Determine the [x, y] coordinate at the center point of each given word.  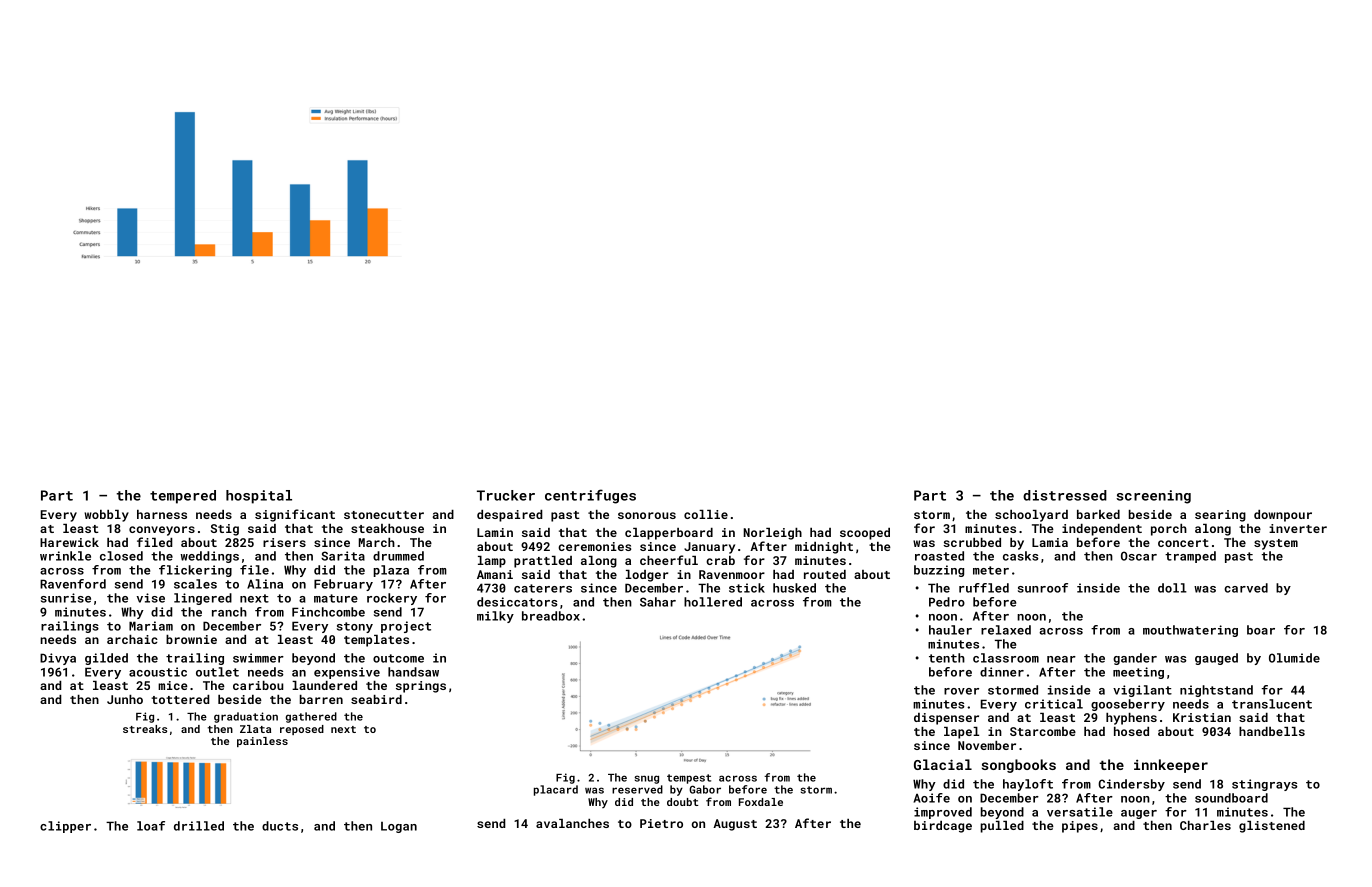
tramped [1190, 557]
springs [421, 687]
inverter [1298, 528]
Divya [58, 659]
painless [262, 742]
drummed [398, 556]
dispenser [946, 719]
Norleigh [772, 534]
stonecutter [384, 515]
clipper [65, 827]
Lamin [495, 532]
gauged [1216, 659]
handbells [1272, 731]
